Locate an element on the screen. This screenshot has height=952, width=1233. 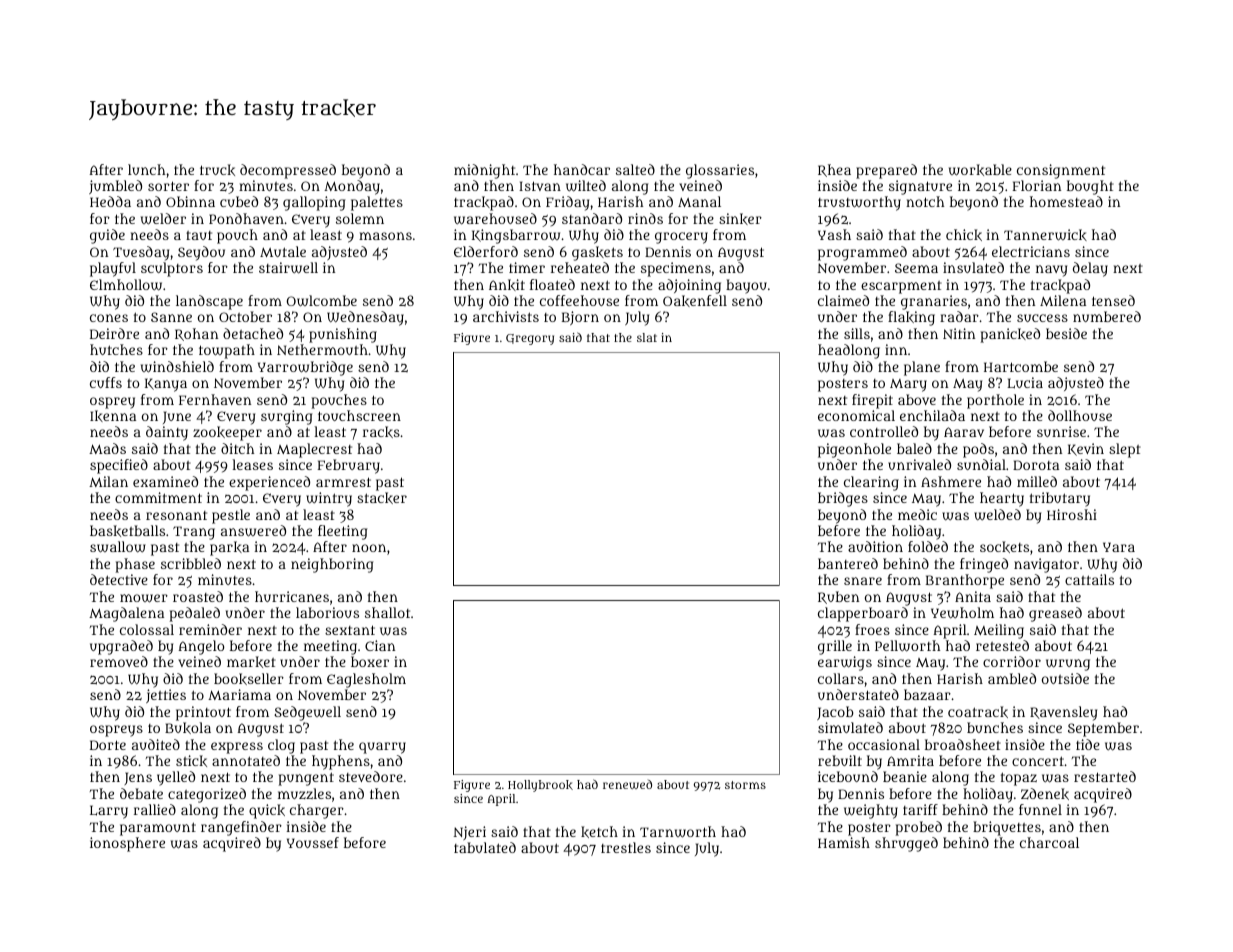
archivists is located at coordinates (506, 316).
